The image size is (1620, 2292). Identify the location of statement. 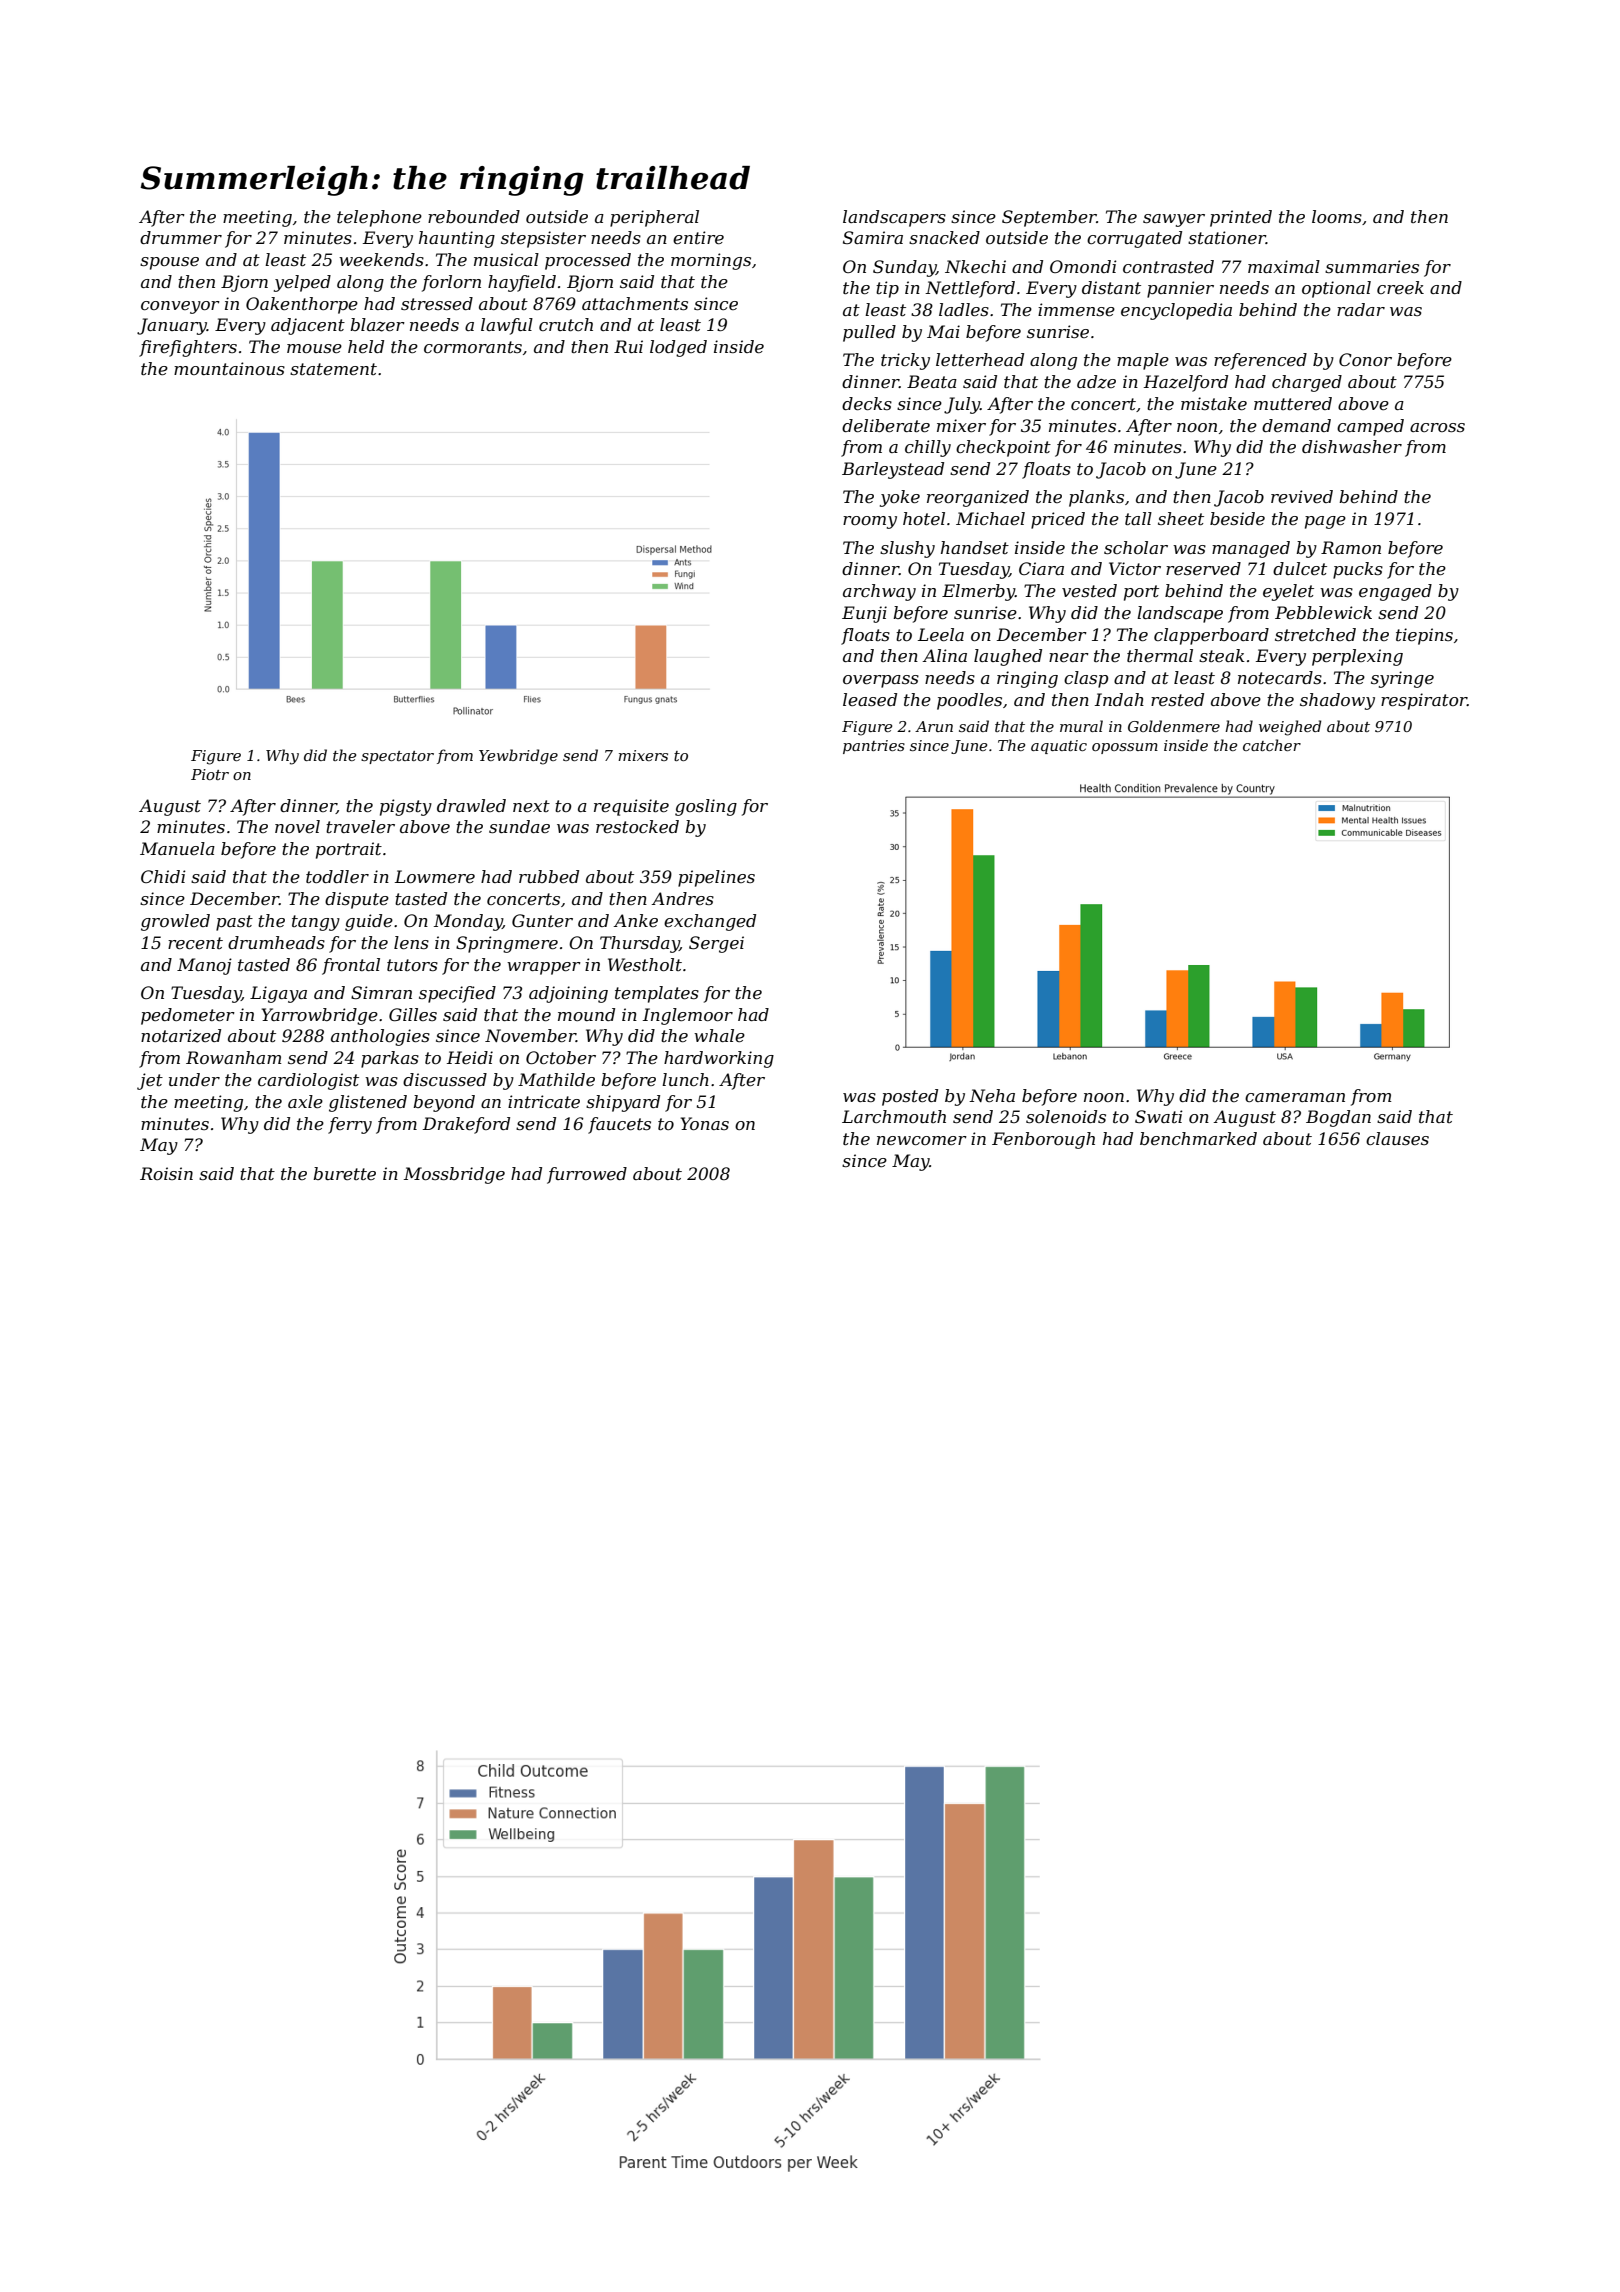
(333, 369).
